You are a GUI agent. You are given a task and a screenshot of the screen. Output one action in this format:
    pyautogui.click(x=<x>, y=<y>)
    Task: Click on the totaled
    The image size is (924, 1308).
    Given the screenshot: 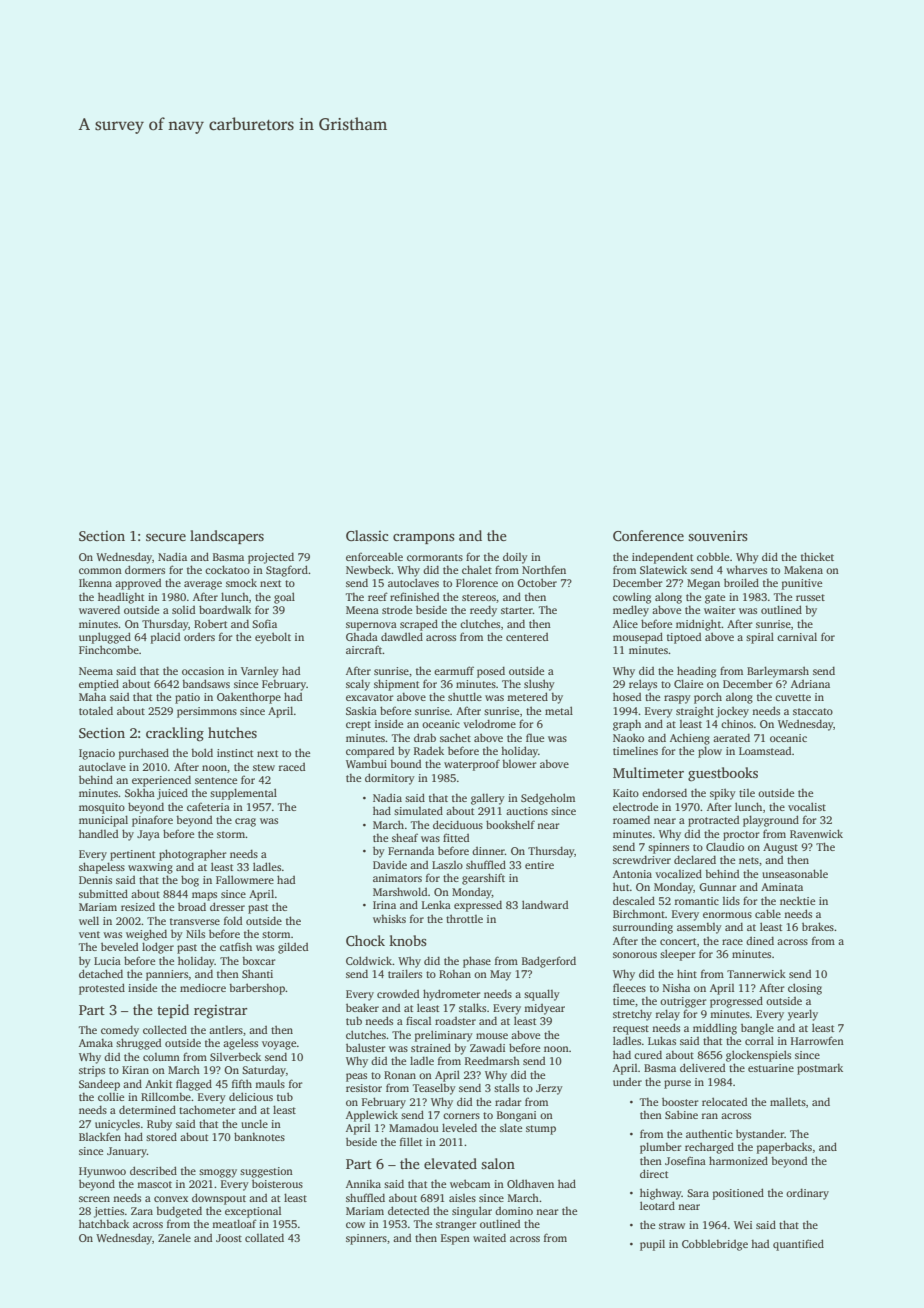 What is the action you would take?
    pyautogui.click(x=96, y=710)
